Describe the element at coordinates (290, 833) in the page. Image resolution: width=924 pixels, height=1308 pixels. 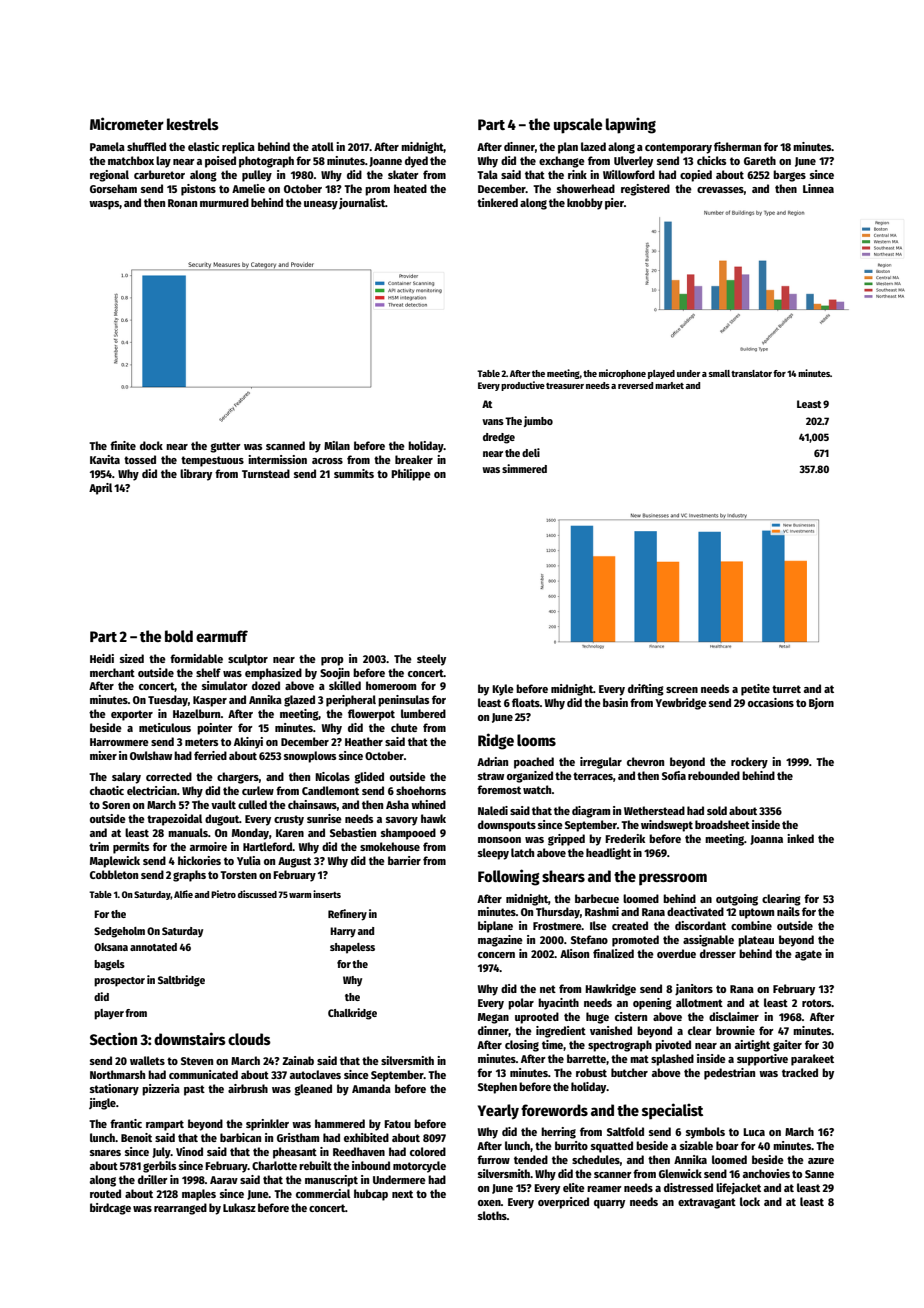
I see `Karen` at that location.
